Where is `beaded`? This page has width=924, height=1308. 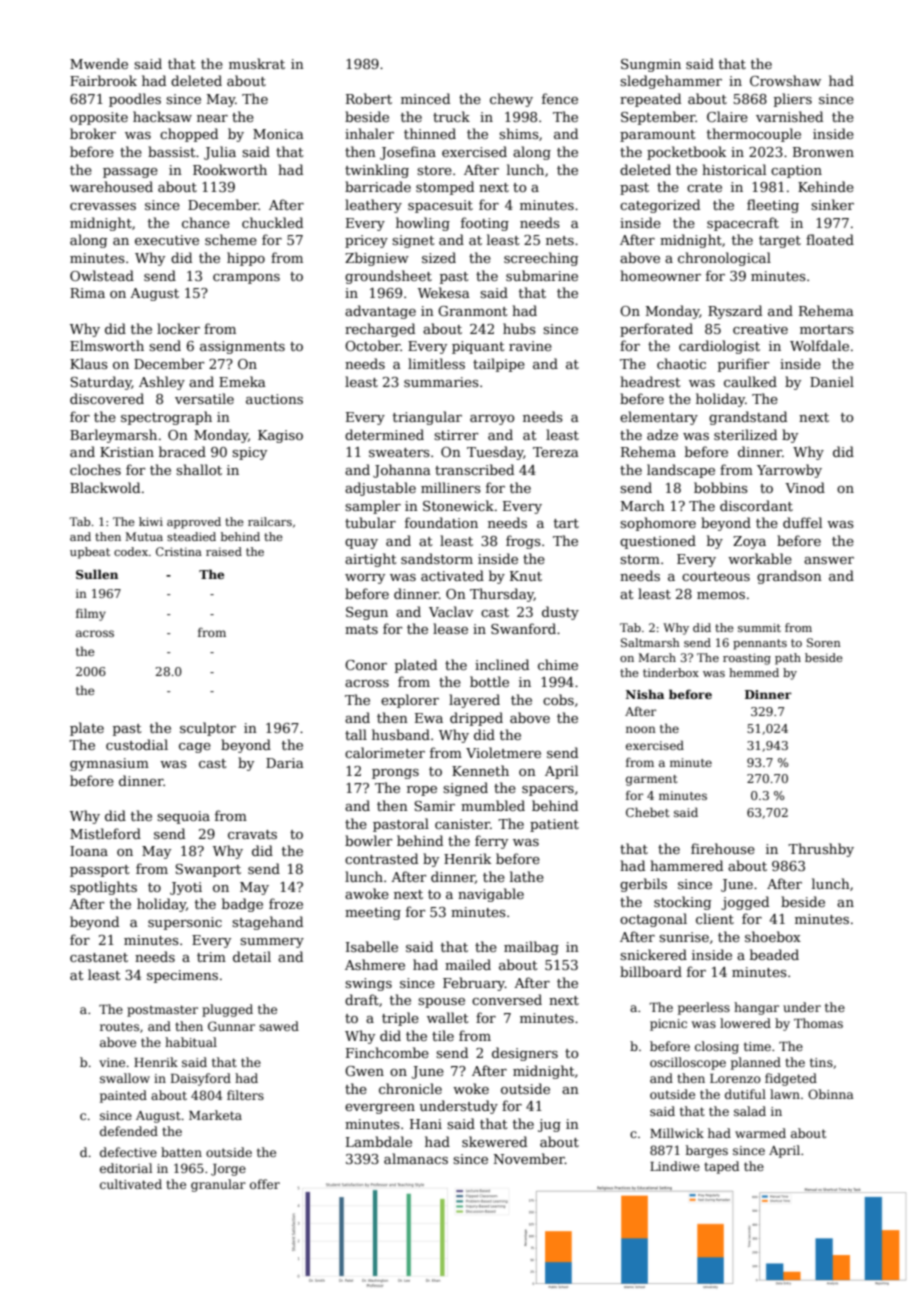
beaded is located at coordinates (774, 954).
